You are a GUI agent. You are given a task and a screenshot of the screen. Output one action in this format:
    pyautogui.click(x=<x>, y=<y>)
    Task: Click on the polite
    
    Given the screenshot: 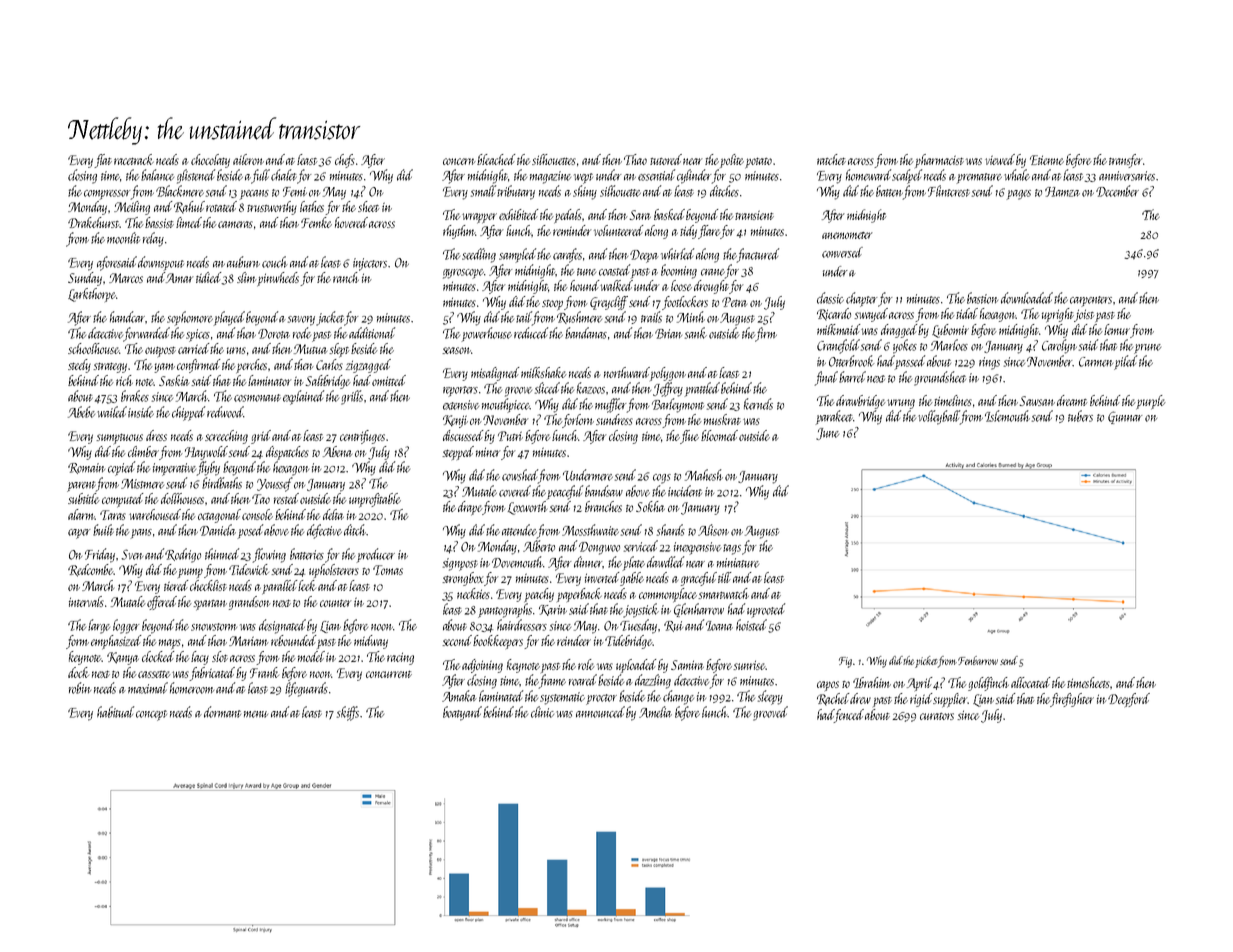 What is the action you would take?
    pyautogui.click(x=732, y=161)
